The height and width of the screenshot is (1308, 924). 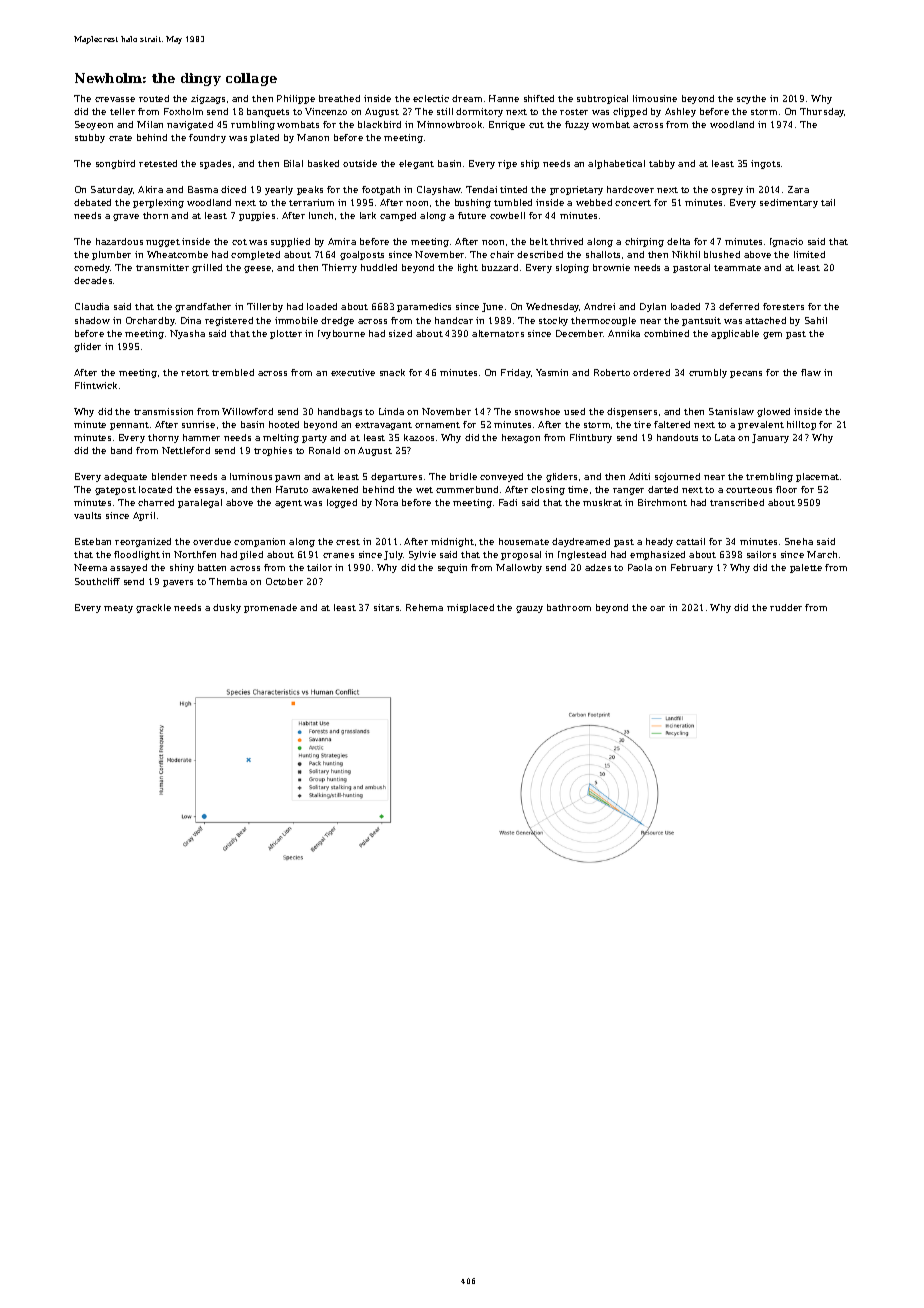 I want to click on hilltop, so click(x=801, y=425).
